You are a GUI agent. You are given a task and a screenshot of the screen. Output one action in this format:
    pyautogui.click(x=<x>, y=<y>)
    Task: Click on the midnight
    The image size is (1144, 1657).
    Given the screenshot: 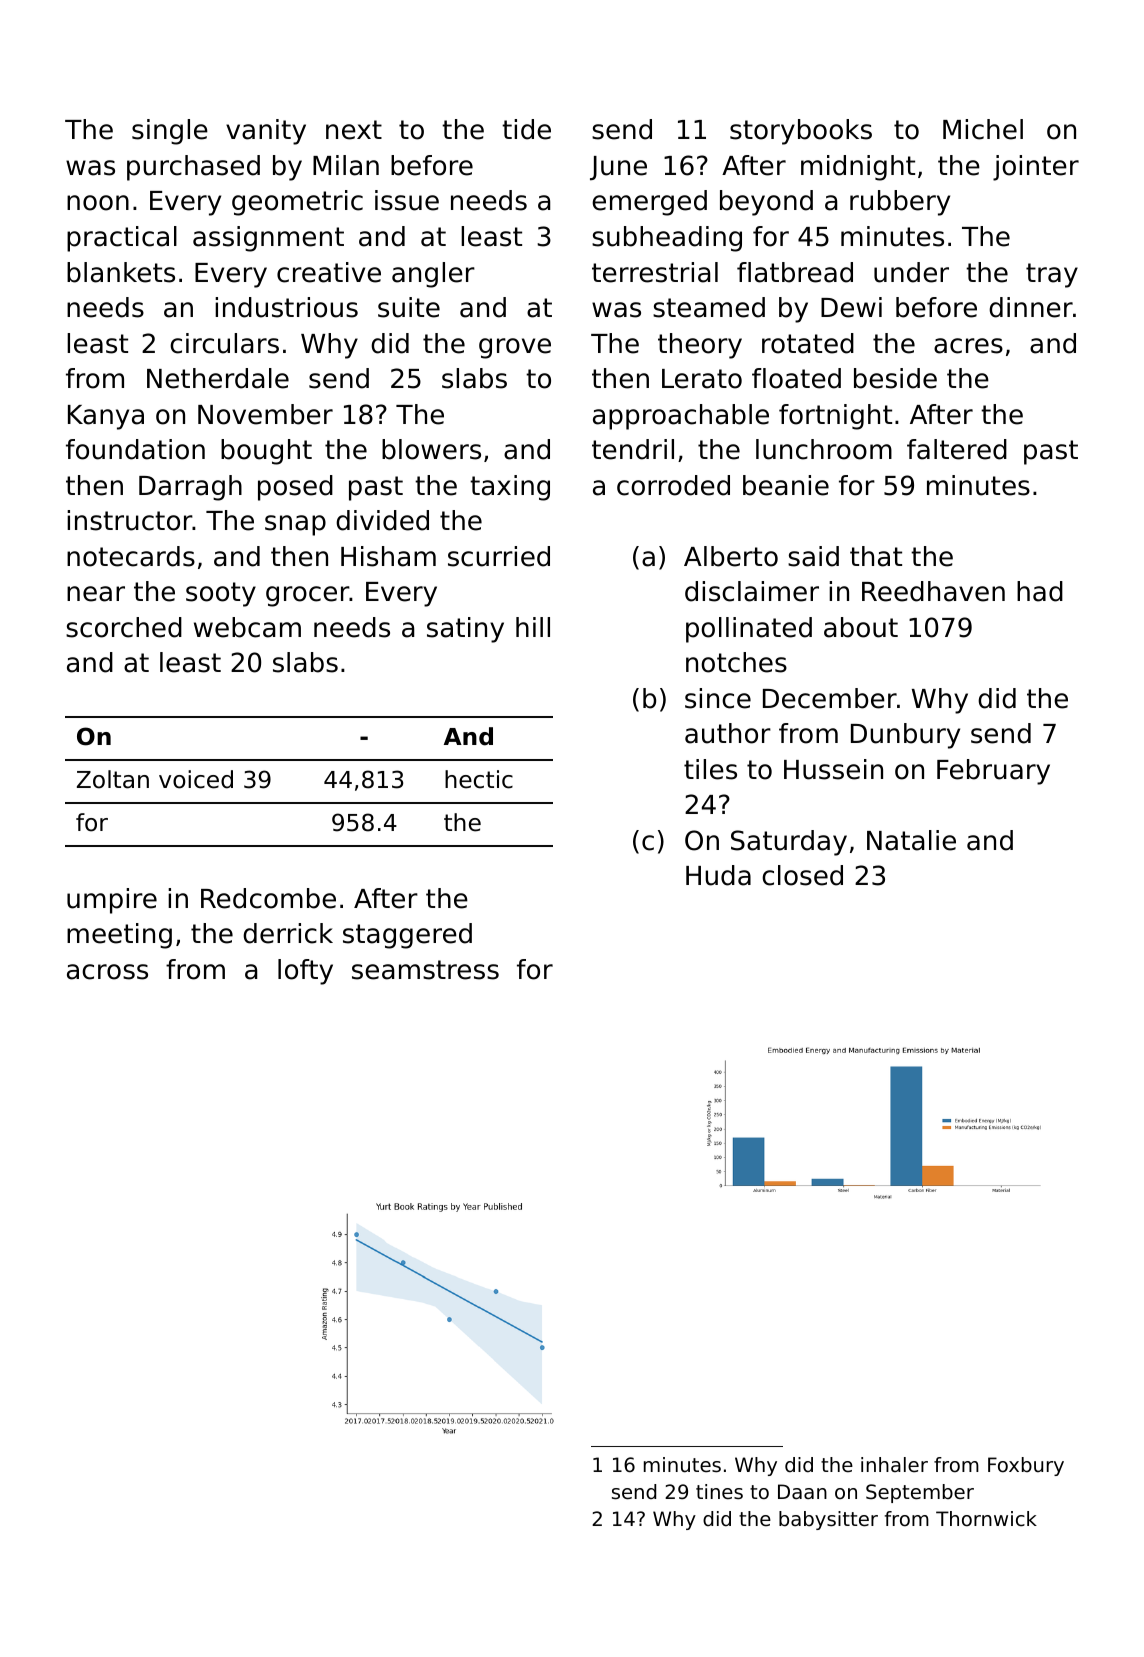 What is the action you would take?
    pyautogui.click(x=858, y=168)
